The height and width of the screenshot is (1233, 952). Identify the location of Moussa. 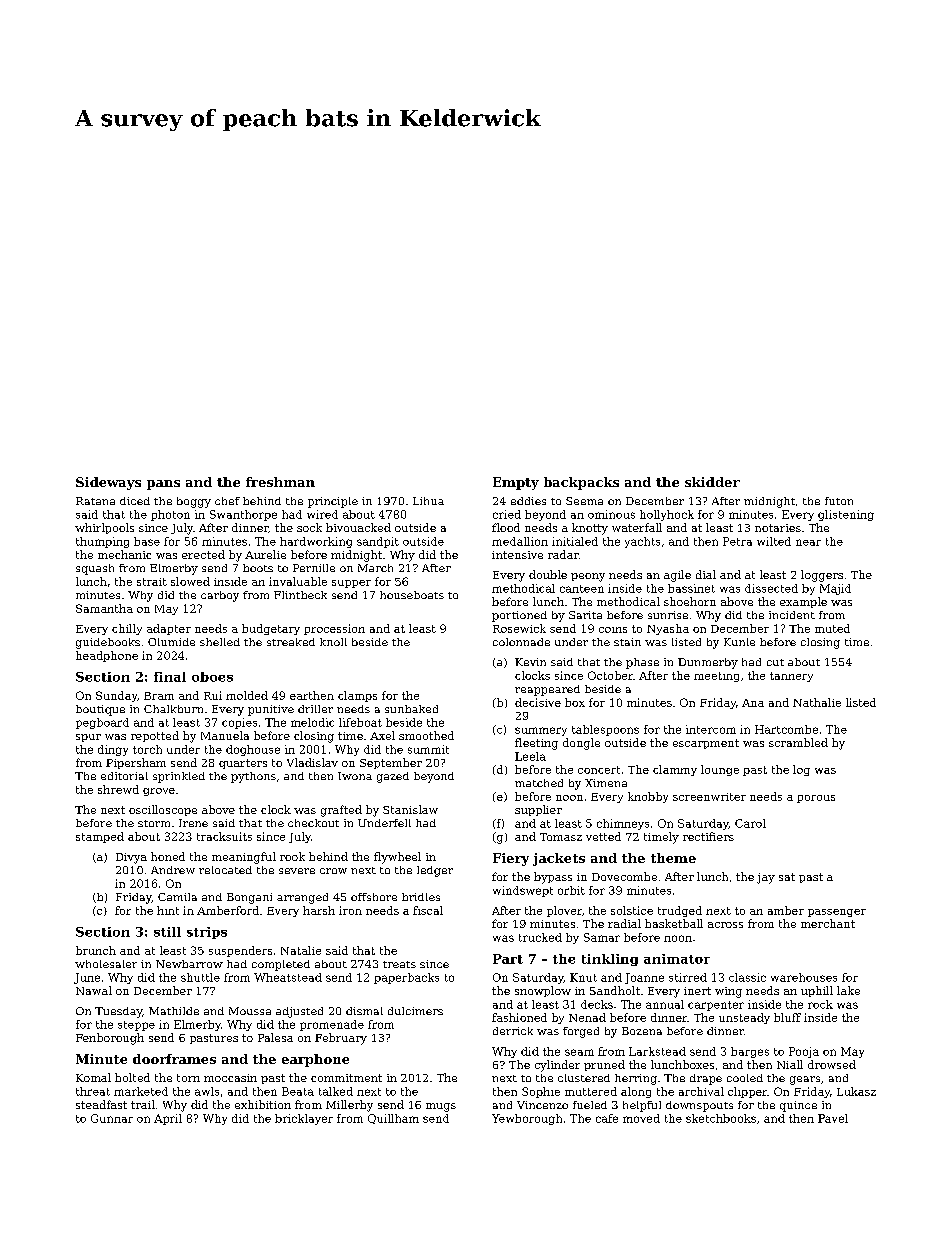
(250, 1011).
